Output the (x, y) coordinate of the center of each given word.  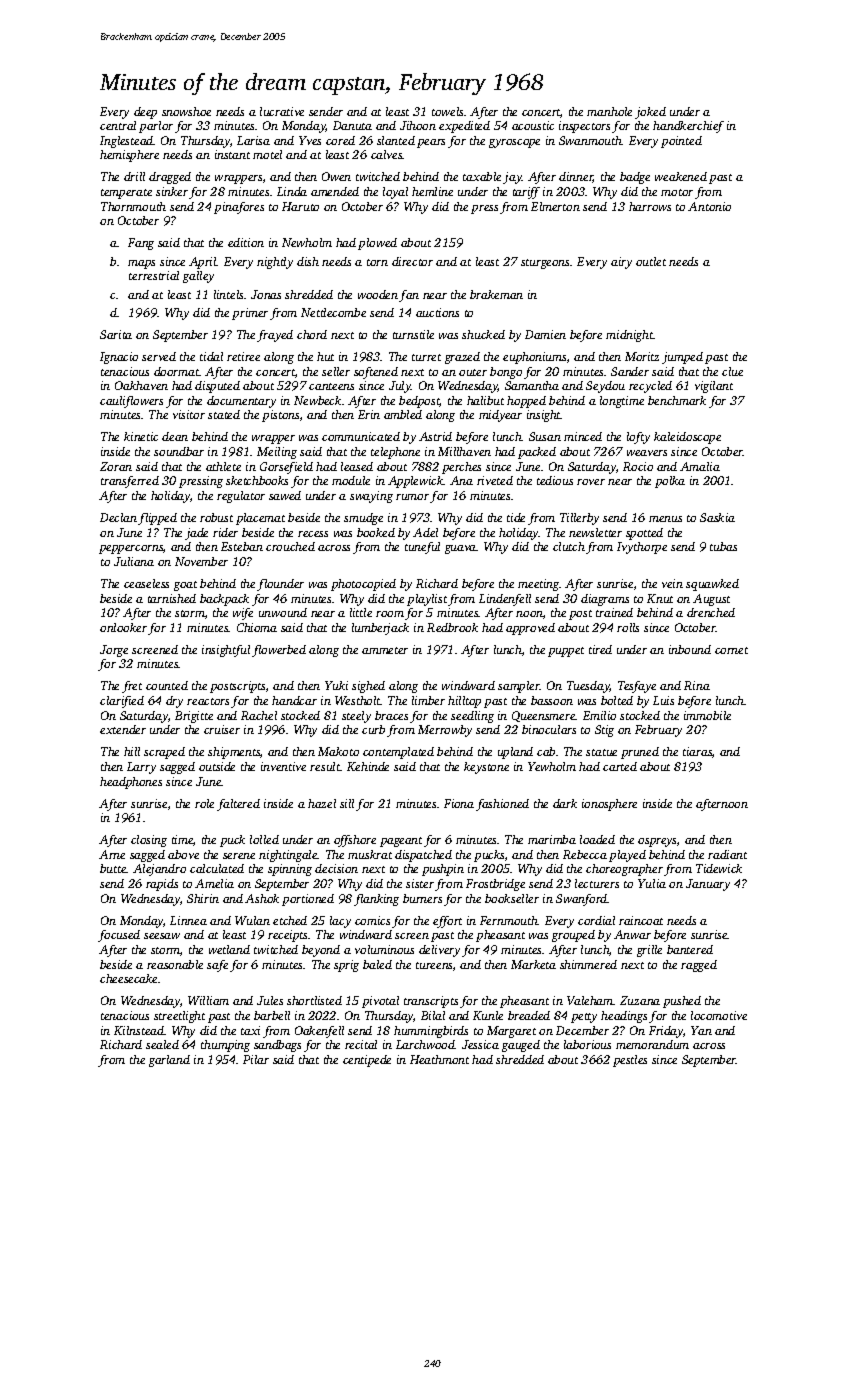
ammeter (385, 650)
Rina (697, 685)
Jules (270, 1000)
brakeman (496, 294)
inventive (283, 766)
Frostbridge (495, 885)
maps (141, 264)
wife (243, 614)
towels (447, 111)
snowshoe (186, 111)
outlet (651, 261)
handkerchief (688, 127)
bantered (690, 949)
